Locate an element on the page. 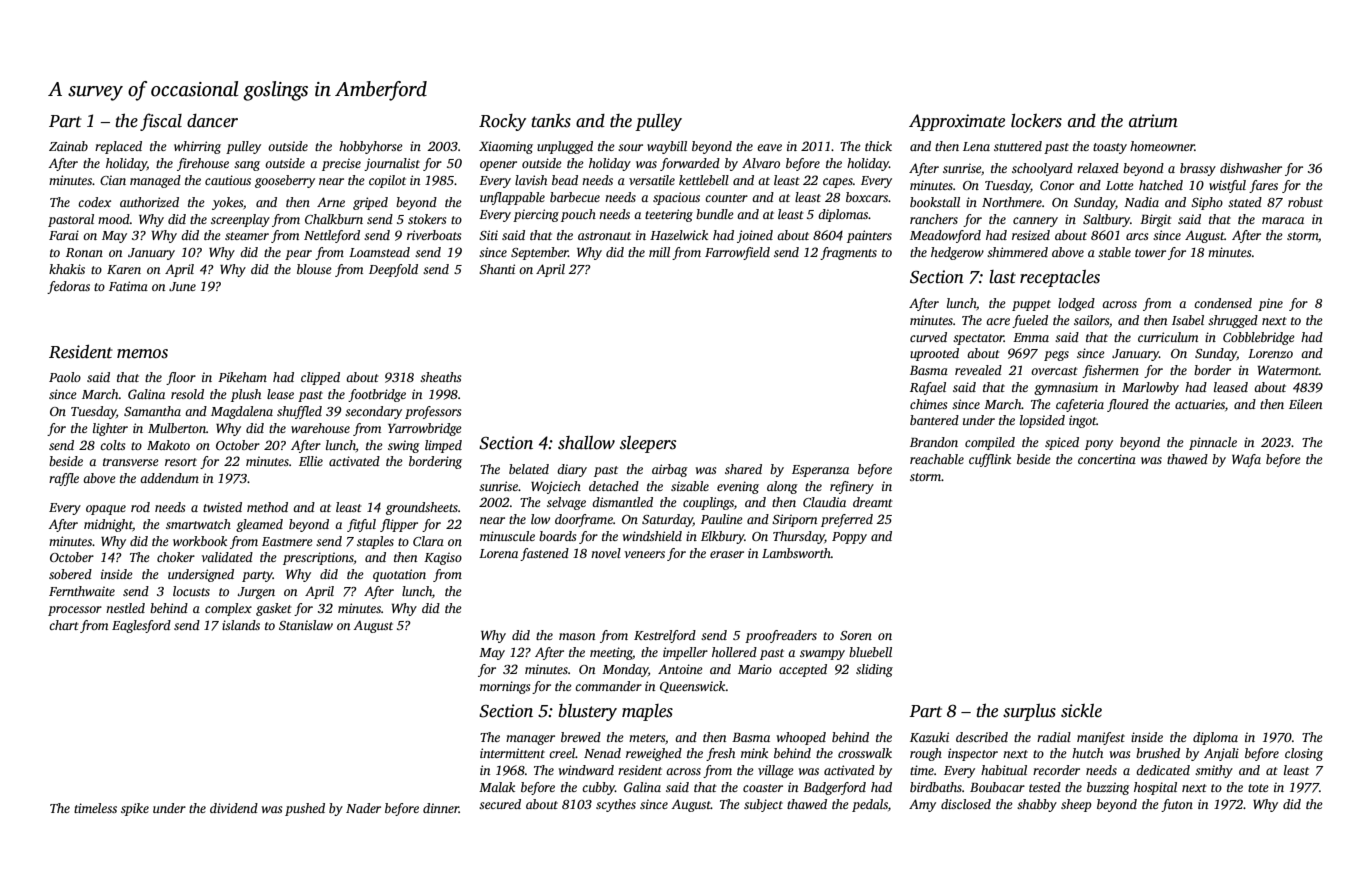 This document has width=1372, height=887. clipped is located at coordinates (320, 378).
